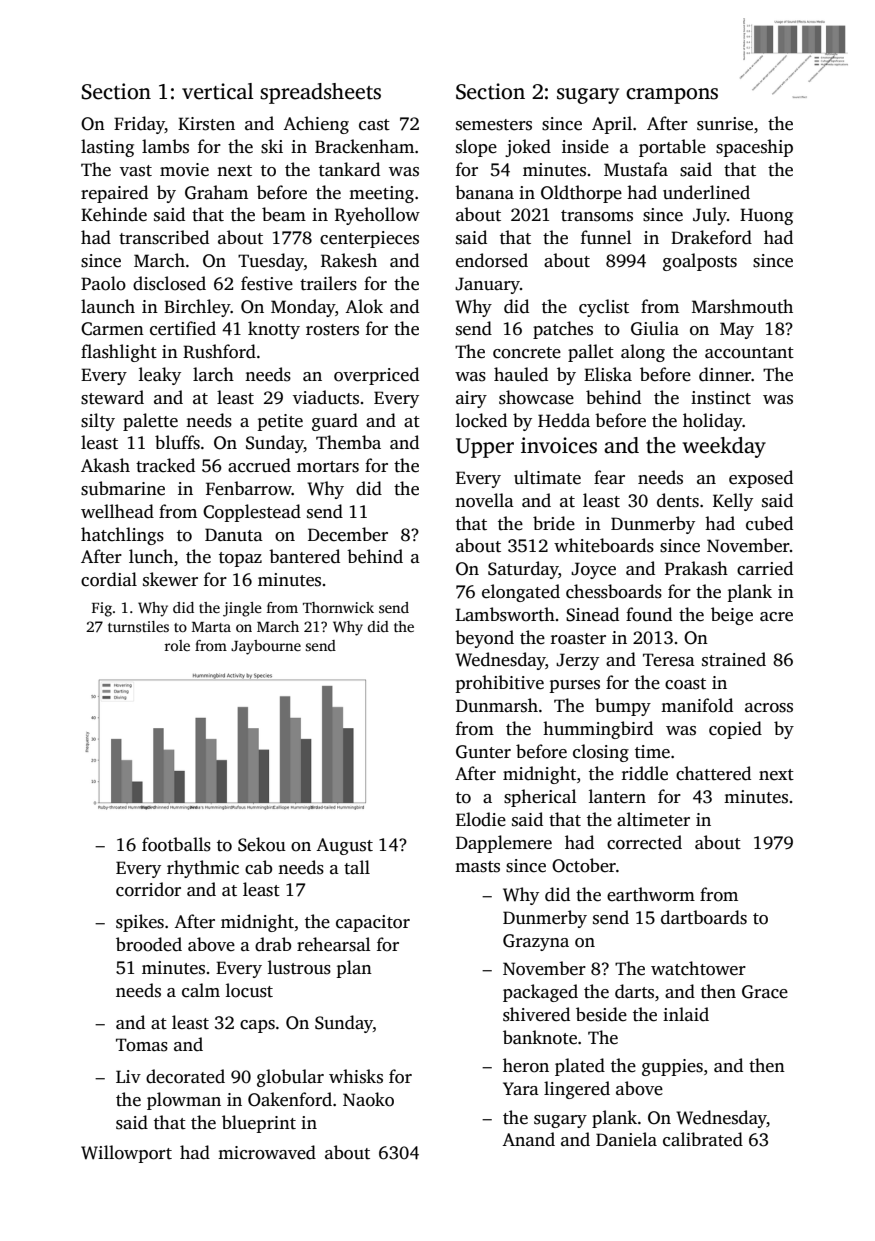 The width and height of the screenshot is (875, 1241). What do you see at coordinates (655, 328) in the screenshot?
I see `Giulia` at bounding box center [655, 328].
